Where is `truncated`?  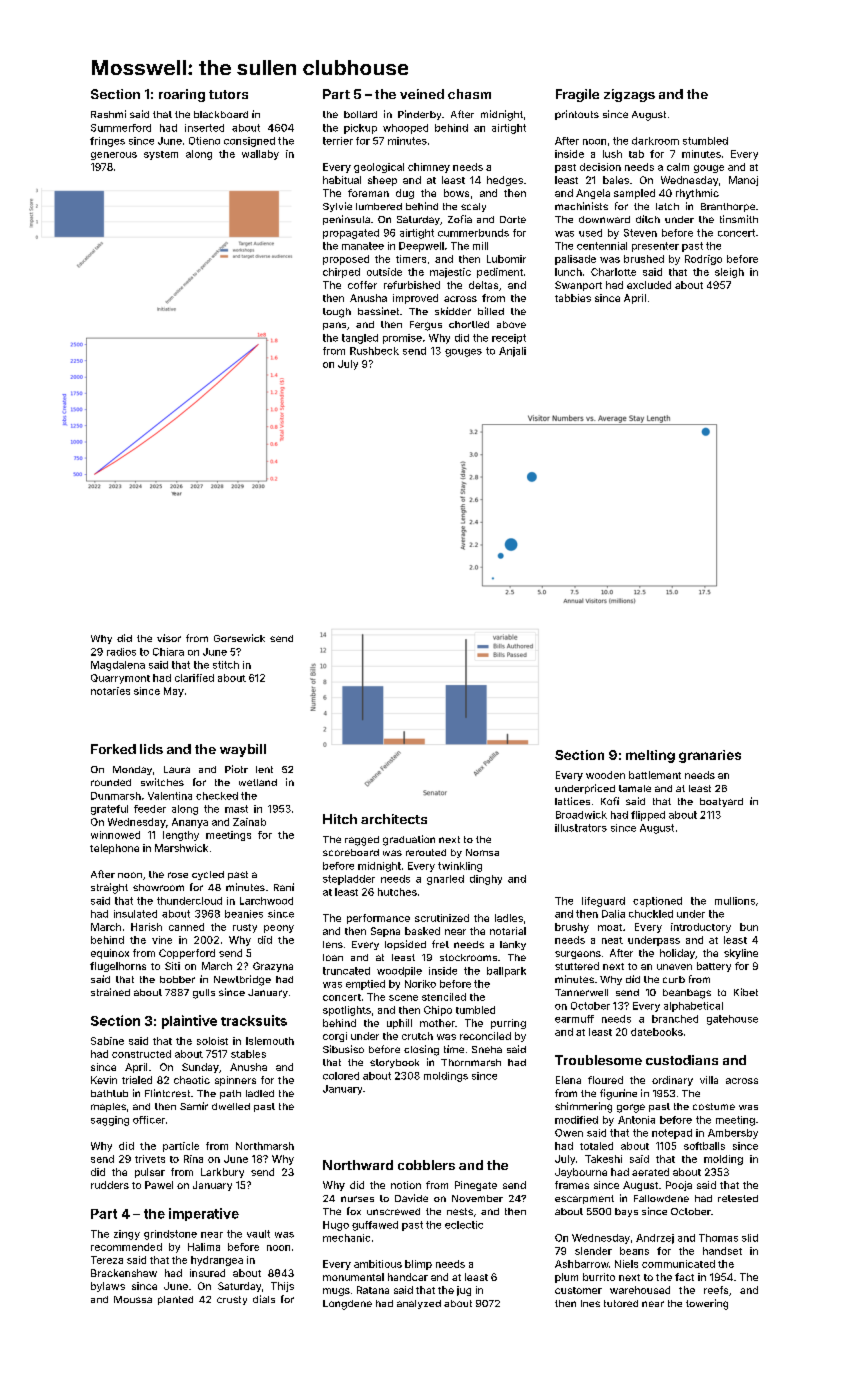
truncated is located at coordinates (346, 971).
